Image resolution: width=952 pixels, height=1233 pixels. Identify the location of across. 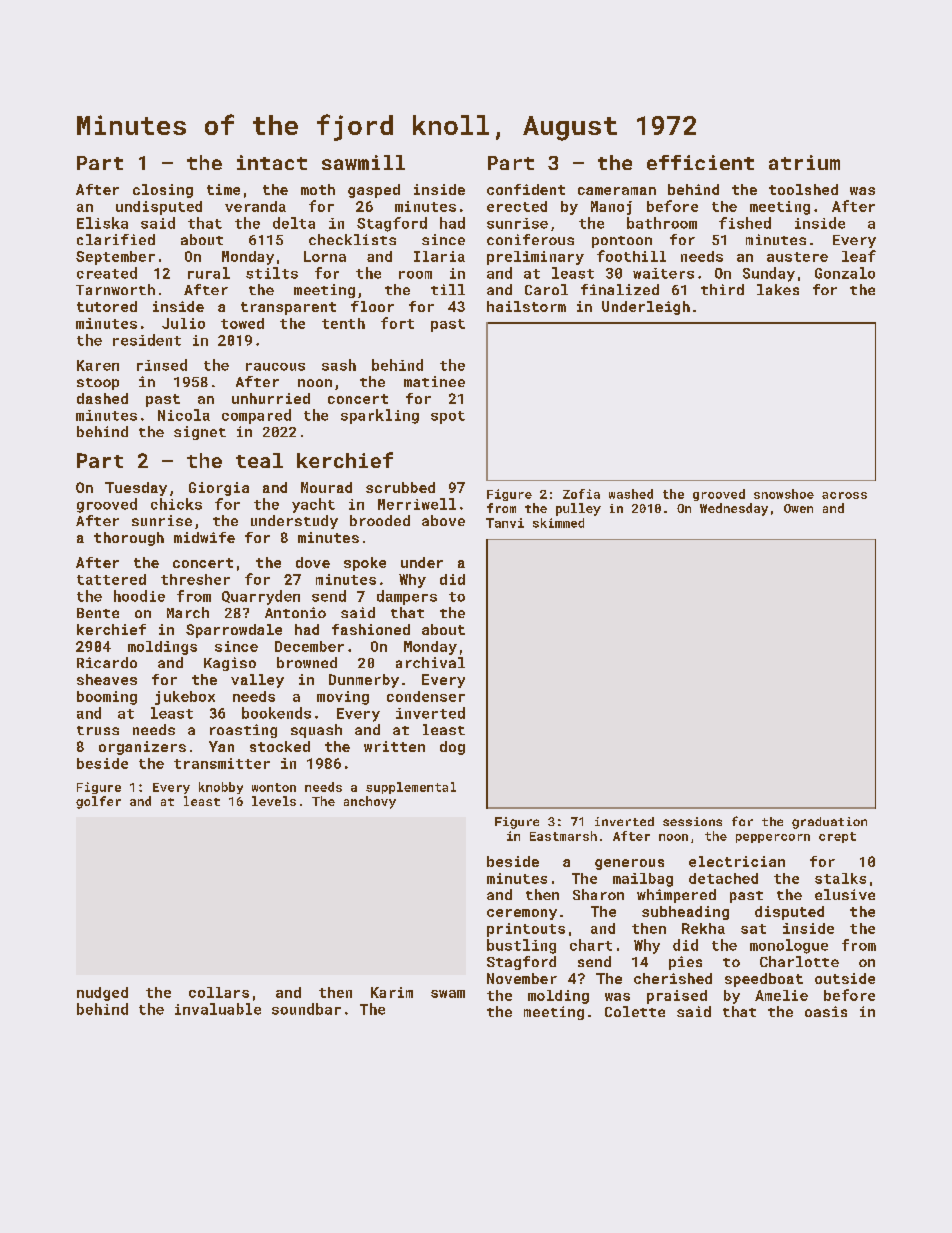
(844, 495).
